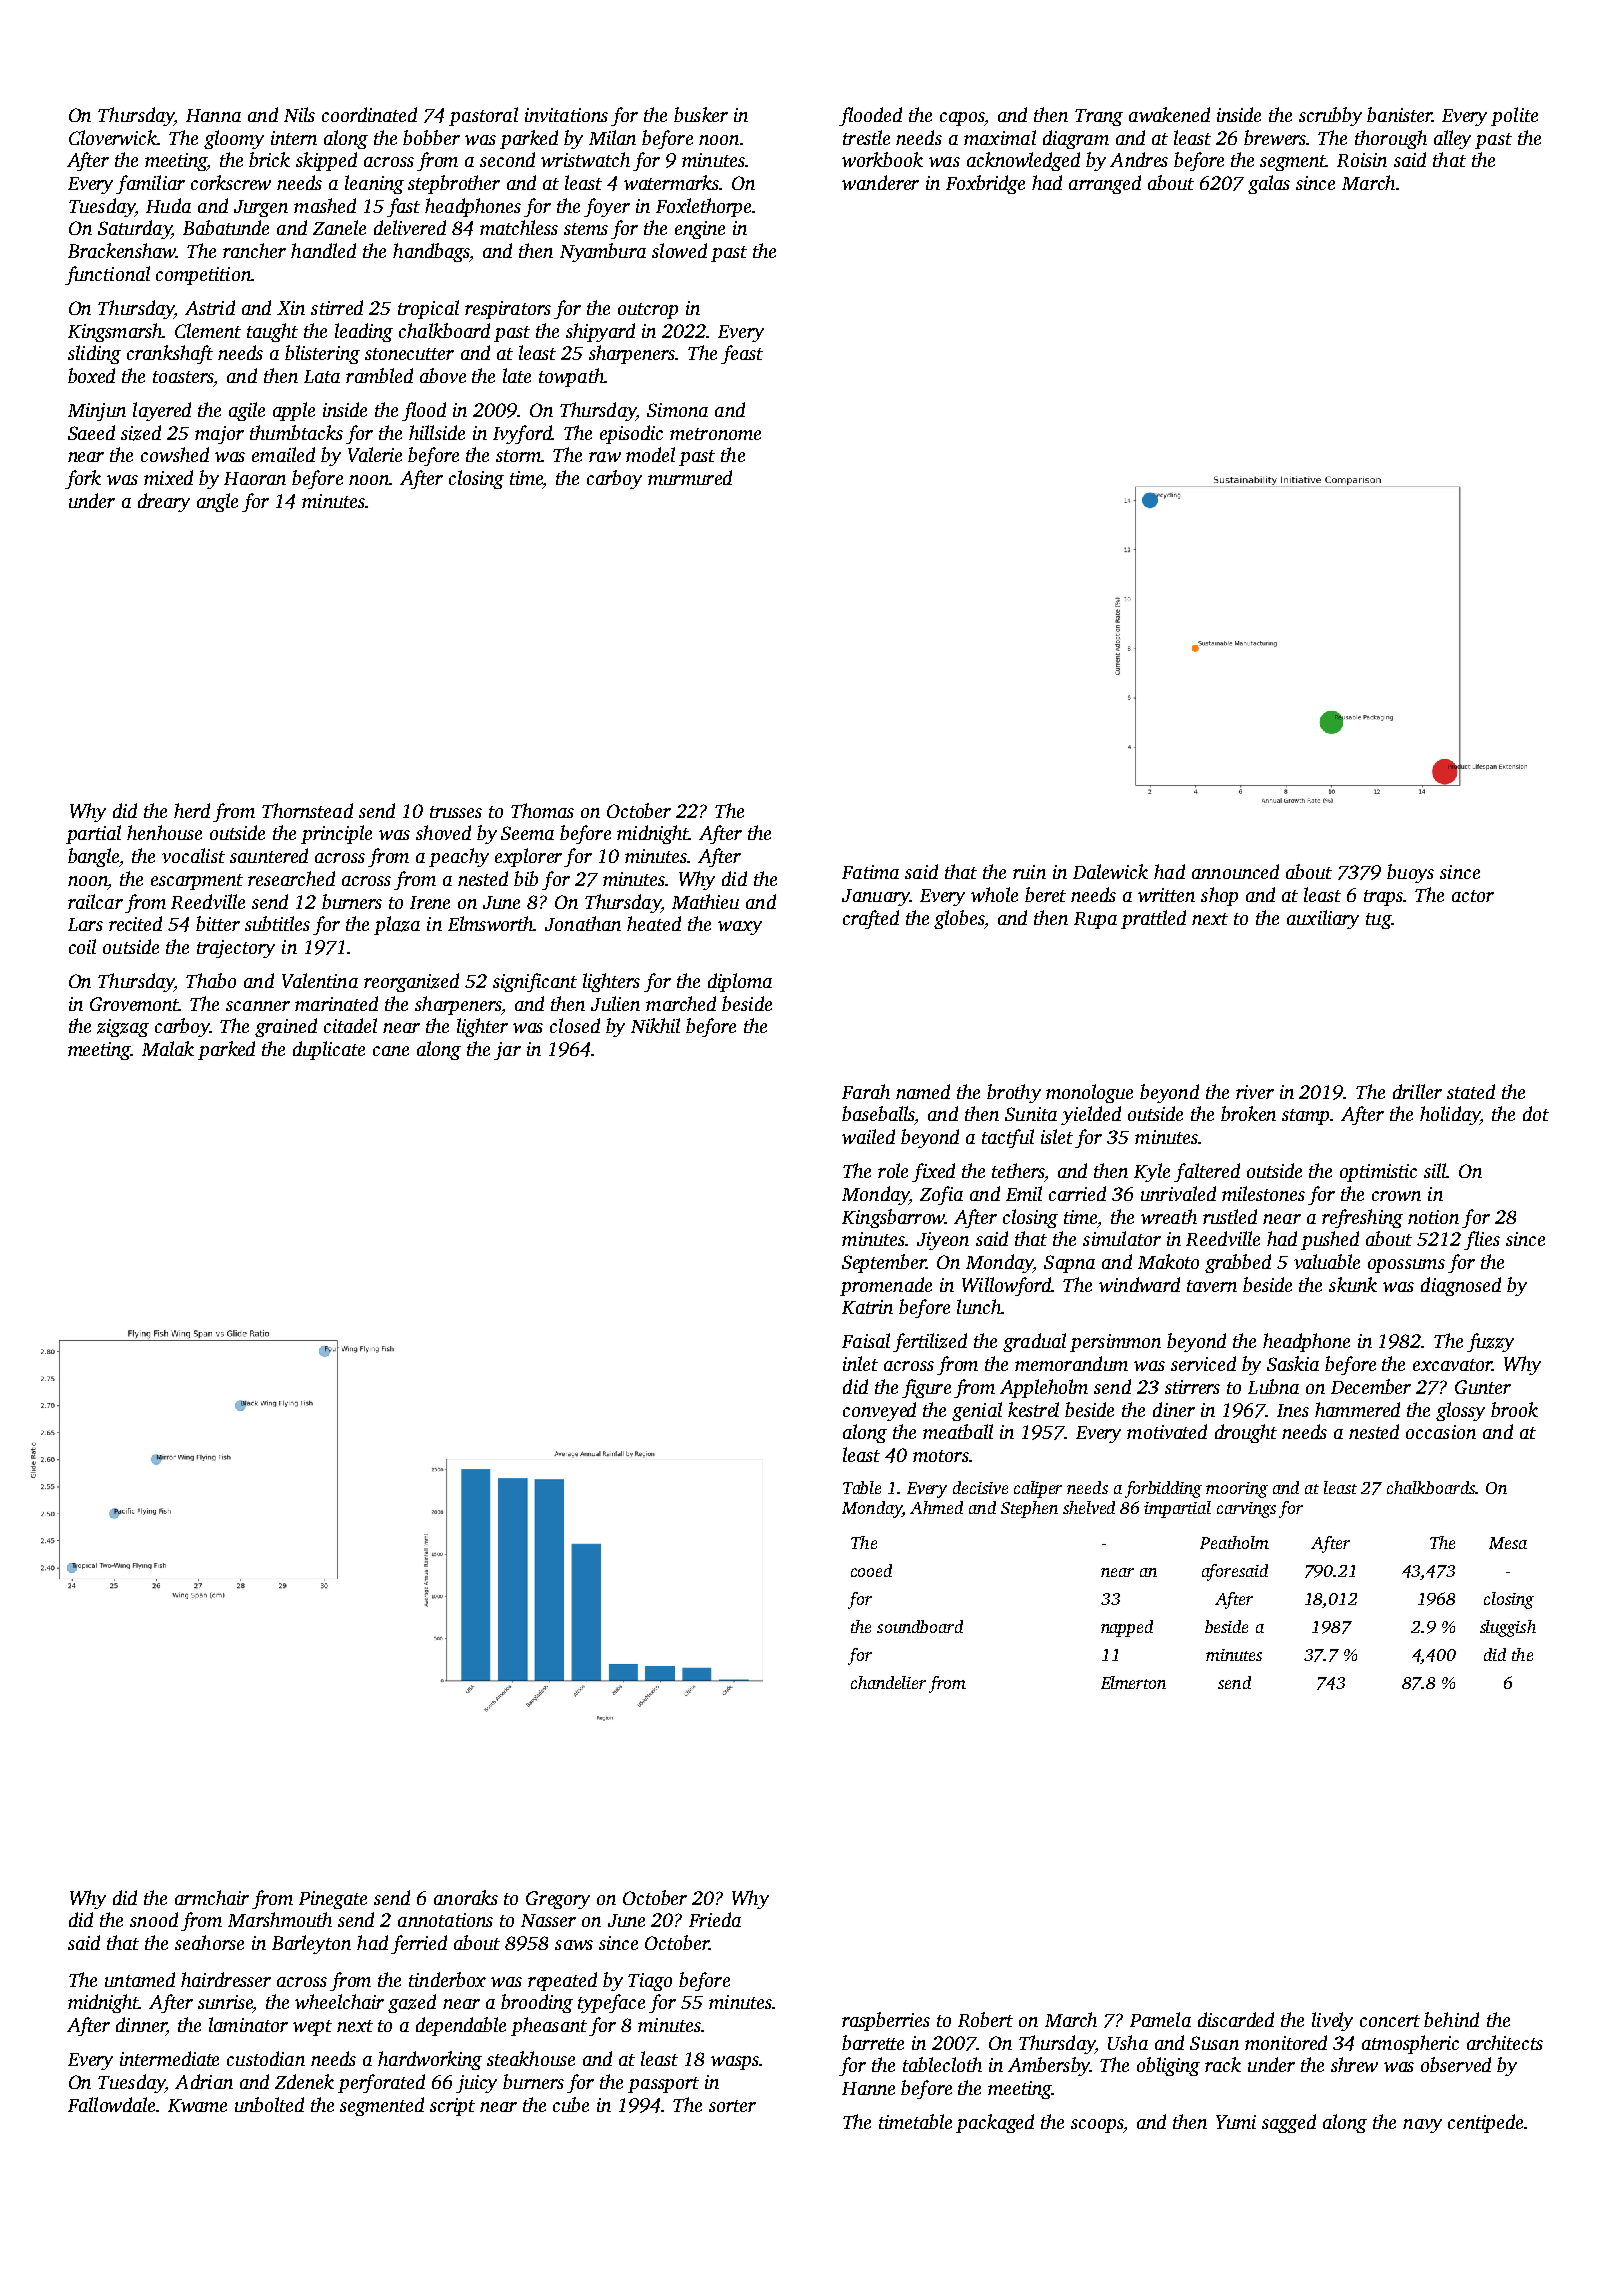  What do you see at coordinates (871, 1570) in the page?
I see `cooed` at bounding box center [871, 1570].
